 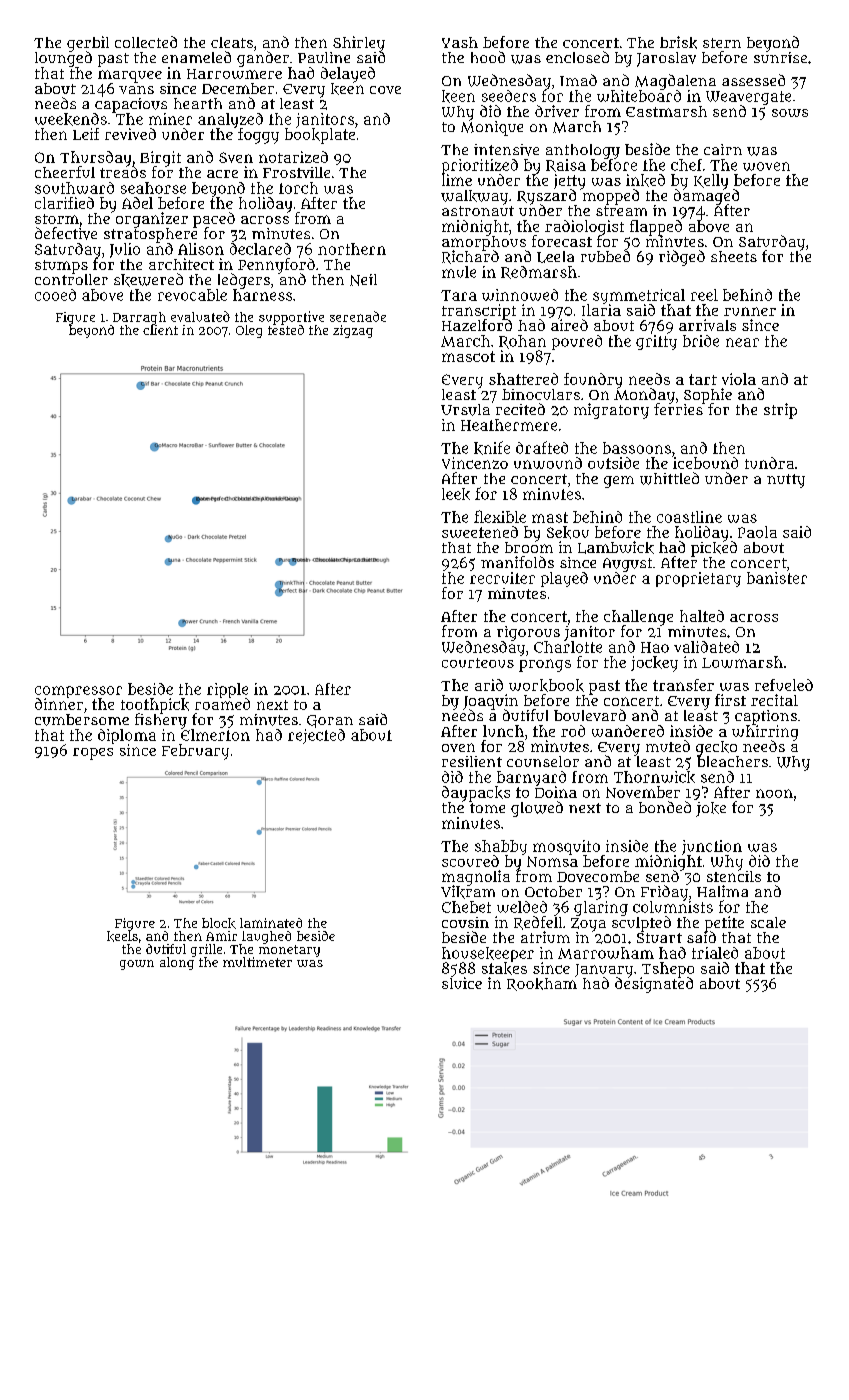 What do you see at coordinates (456, 494) in the image?
I see `leek` at bounding box center [456, 494].
